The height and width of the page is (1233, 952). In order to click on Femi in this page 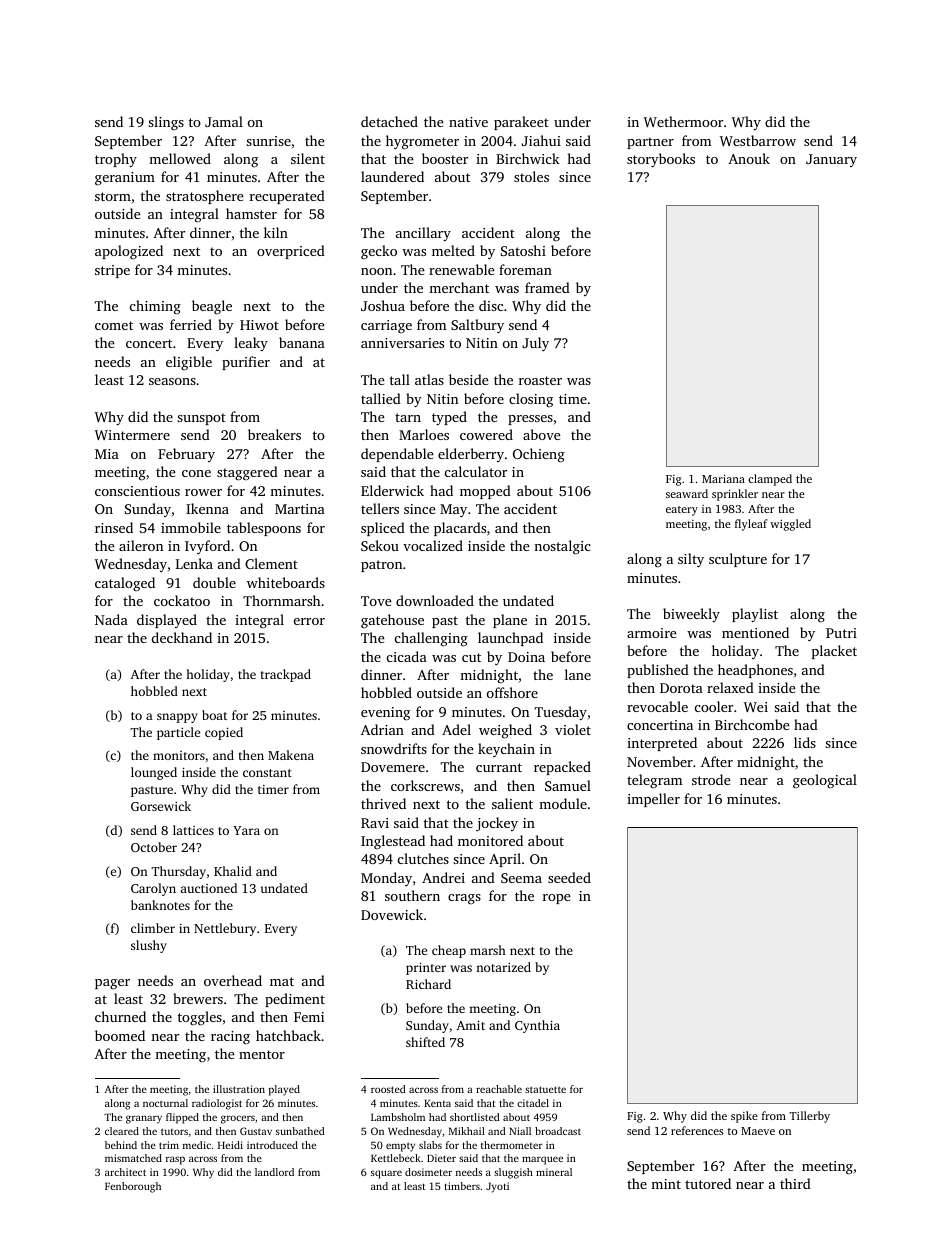, I will do `click(309, 1017)`.
